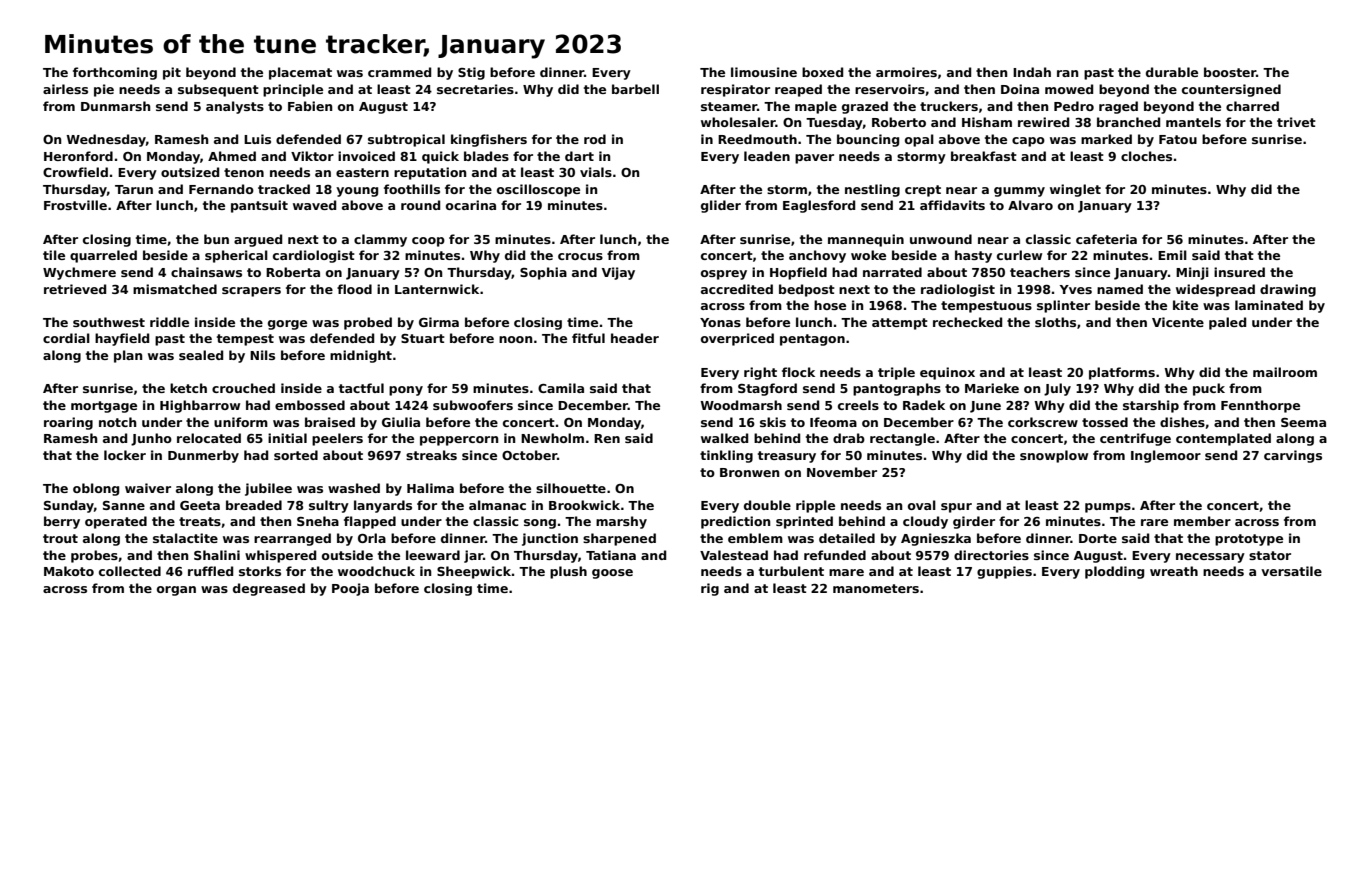 Image resolution: width=1372 pixels, height=887 pixels. What do you see at coordinates (1075, 190) in the image?
I see `winglet` at bounding box center [1075, 190].
